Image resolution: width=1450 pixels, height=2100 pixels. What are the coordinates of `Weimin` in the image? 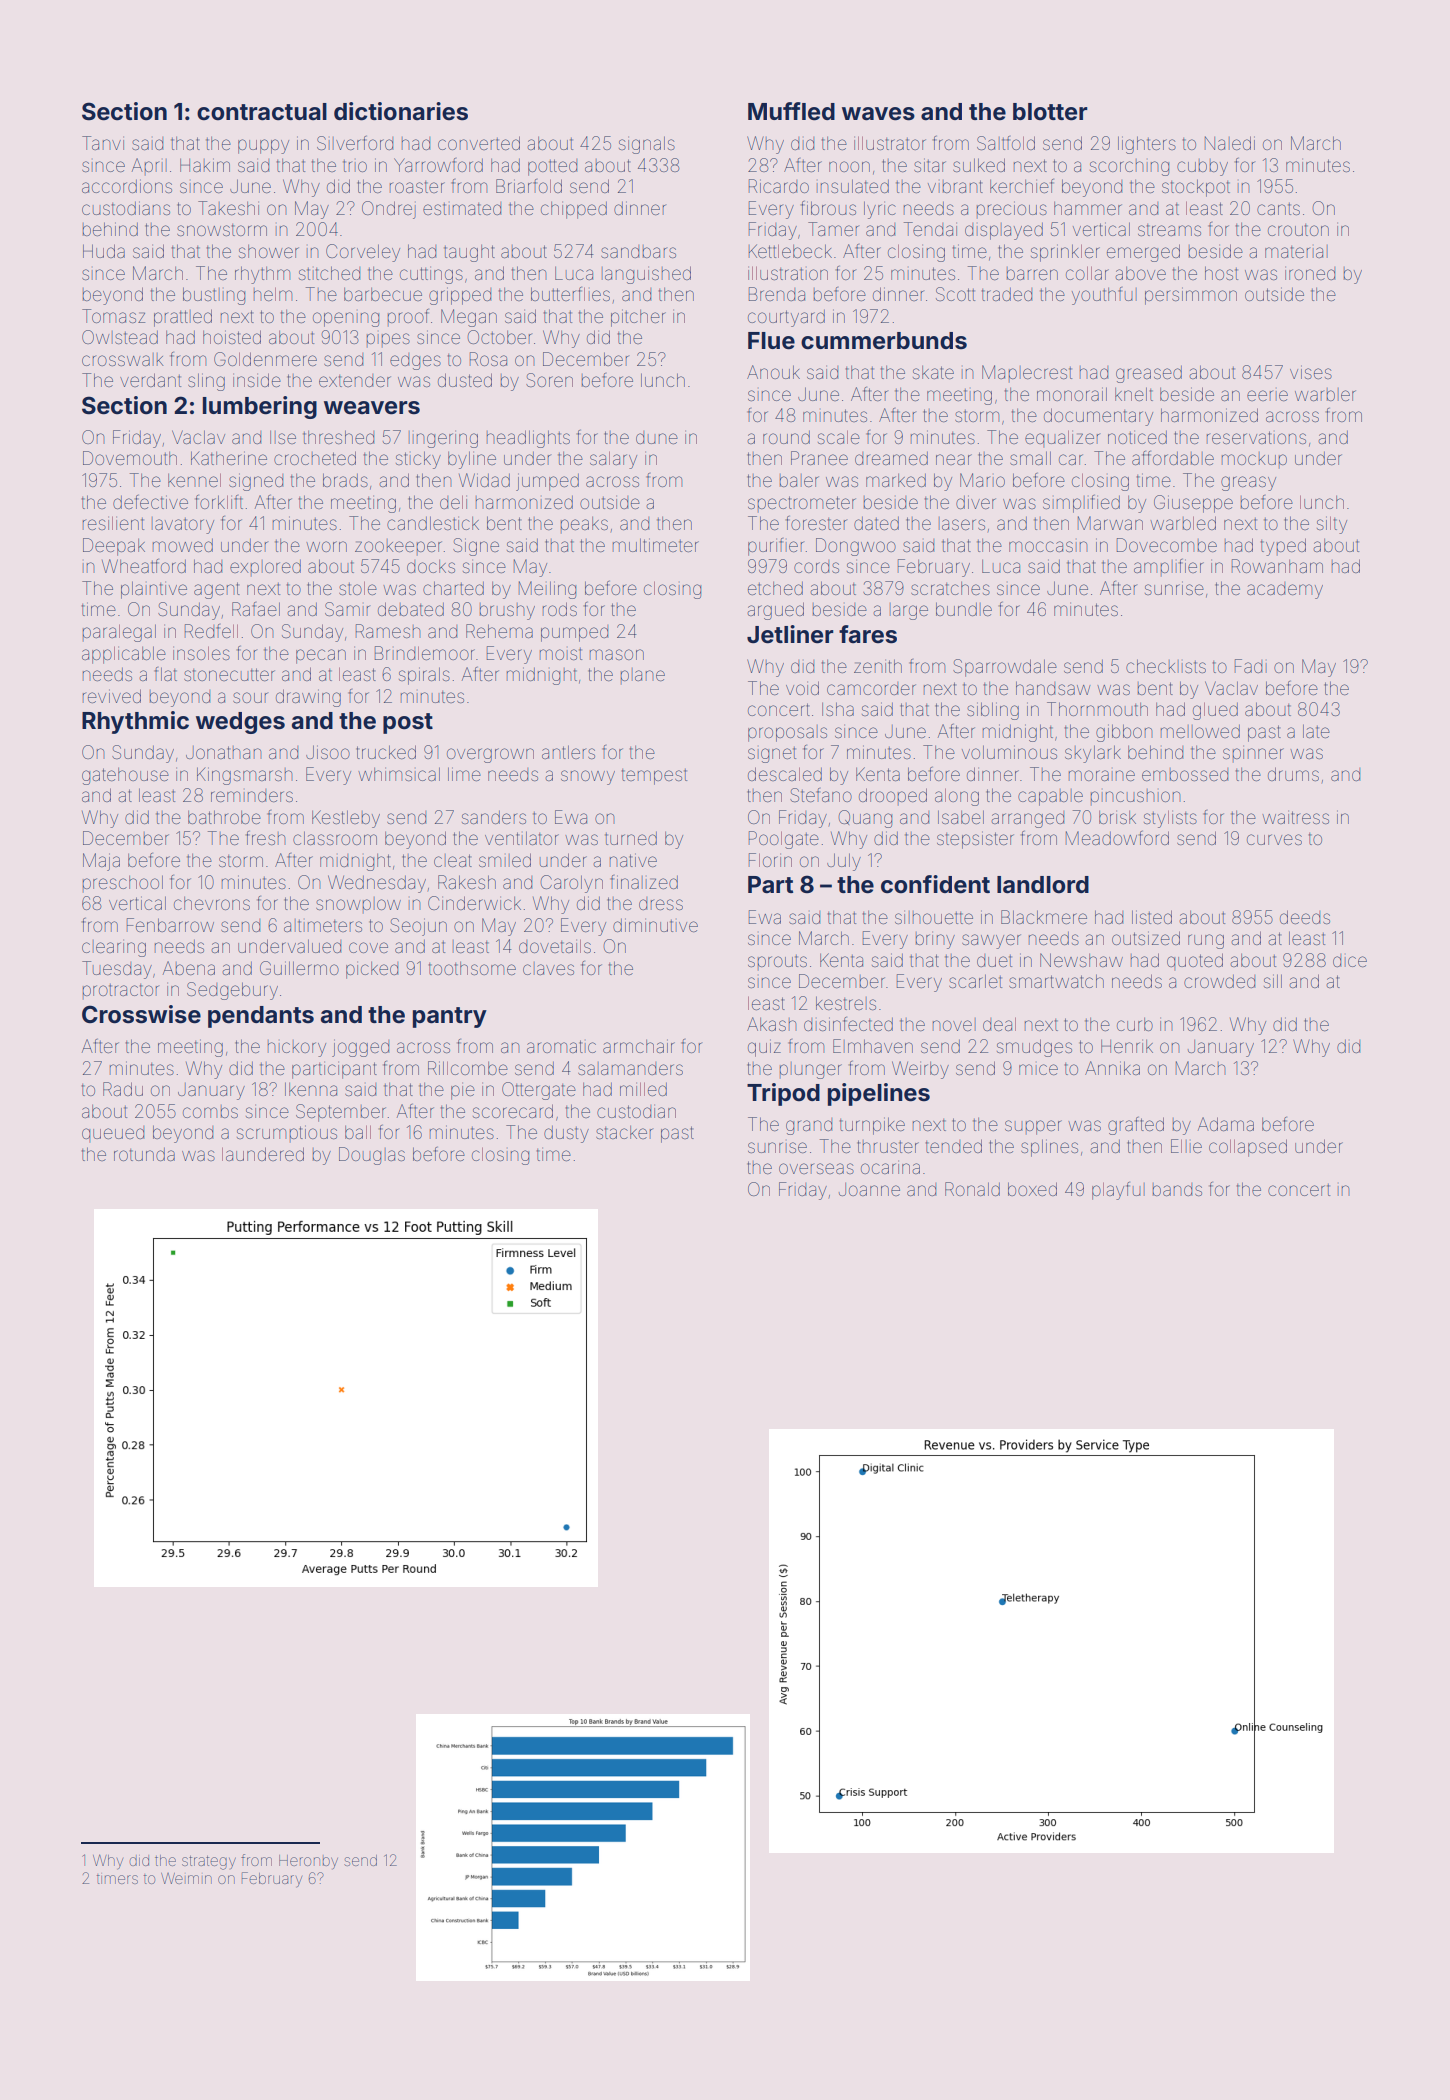 It's located at (186, 1878).
